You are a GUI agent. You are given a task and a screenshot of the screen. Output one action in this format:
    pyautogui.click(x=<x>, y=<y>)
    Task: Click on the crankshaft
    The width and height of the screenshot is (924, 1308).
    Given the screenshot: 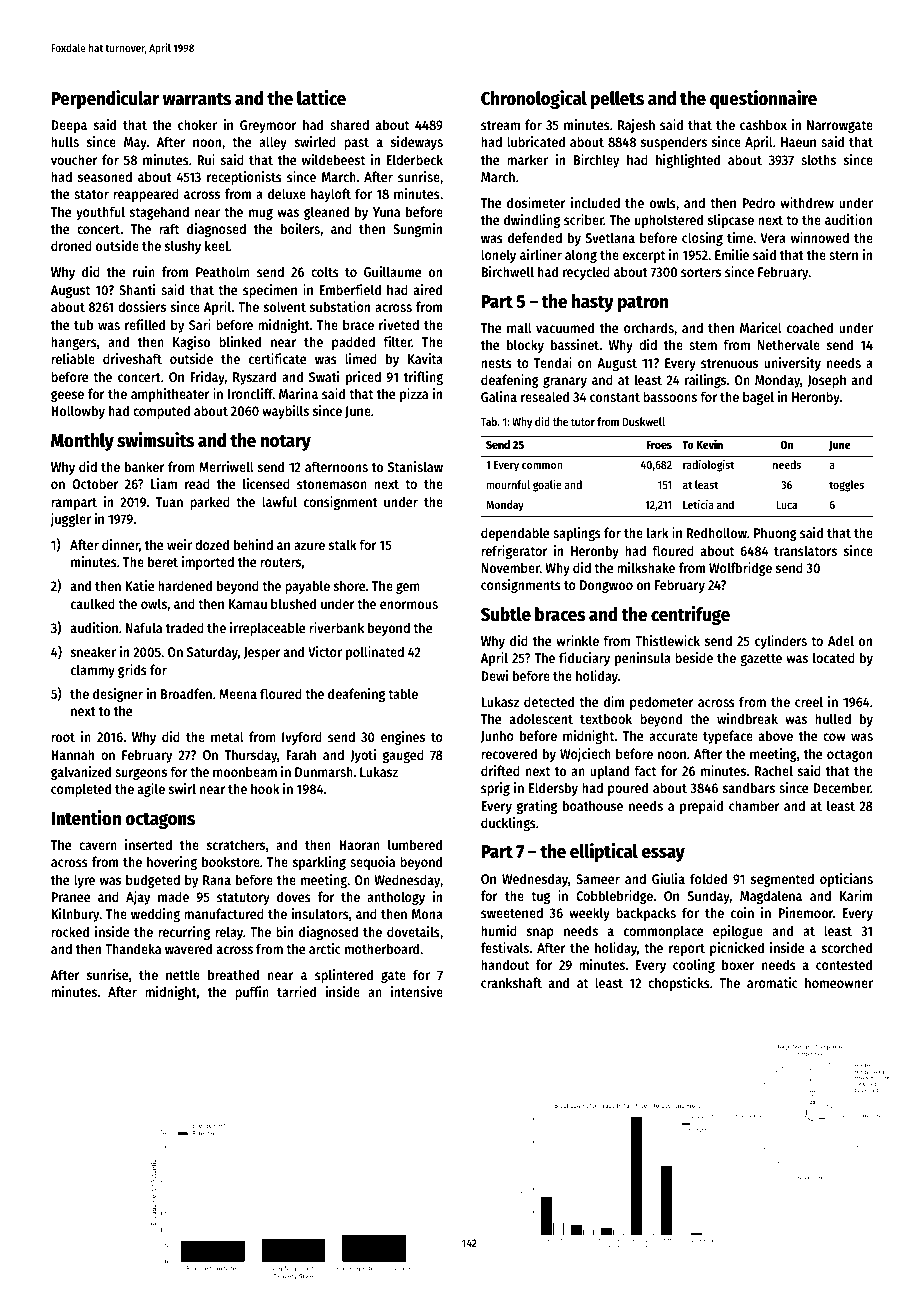 What is the action you would take?
    pyautogui.click(x=511, y=982)
